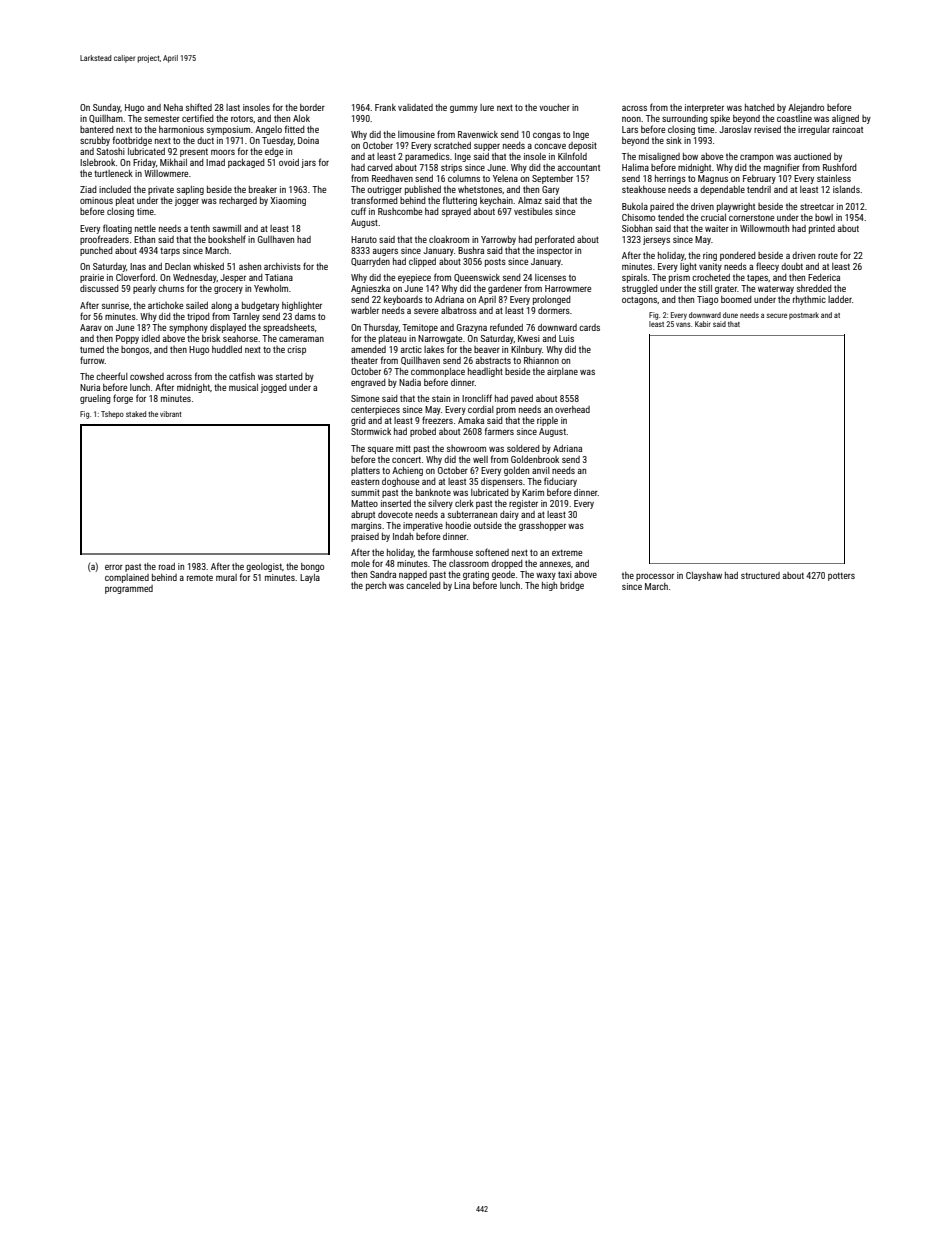 The height and width of the page is (1233, 952). Describe the element at coordinates (264, 567) in the page. I see `geologist` at that location.
